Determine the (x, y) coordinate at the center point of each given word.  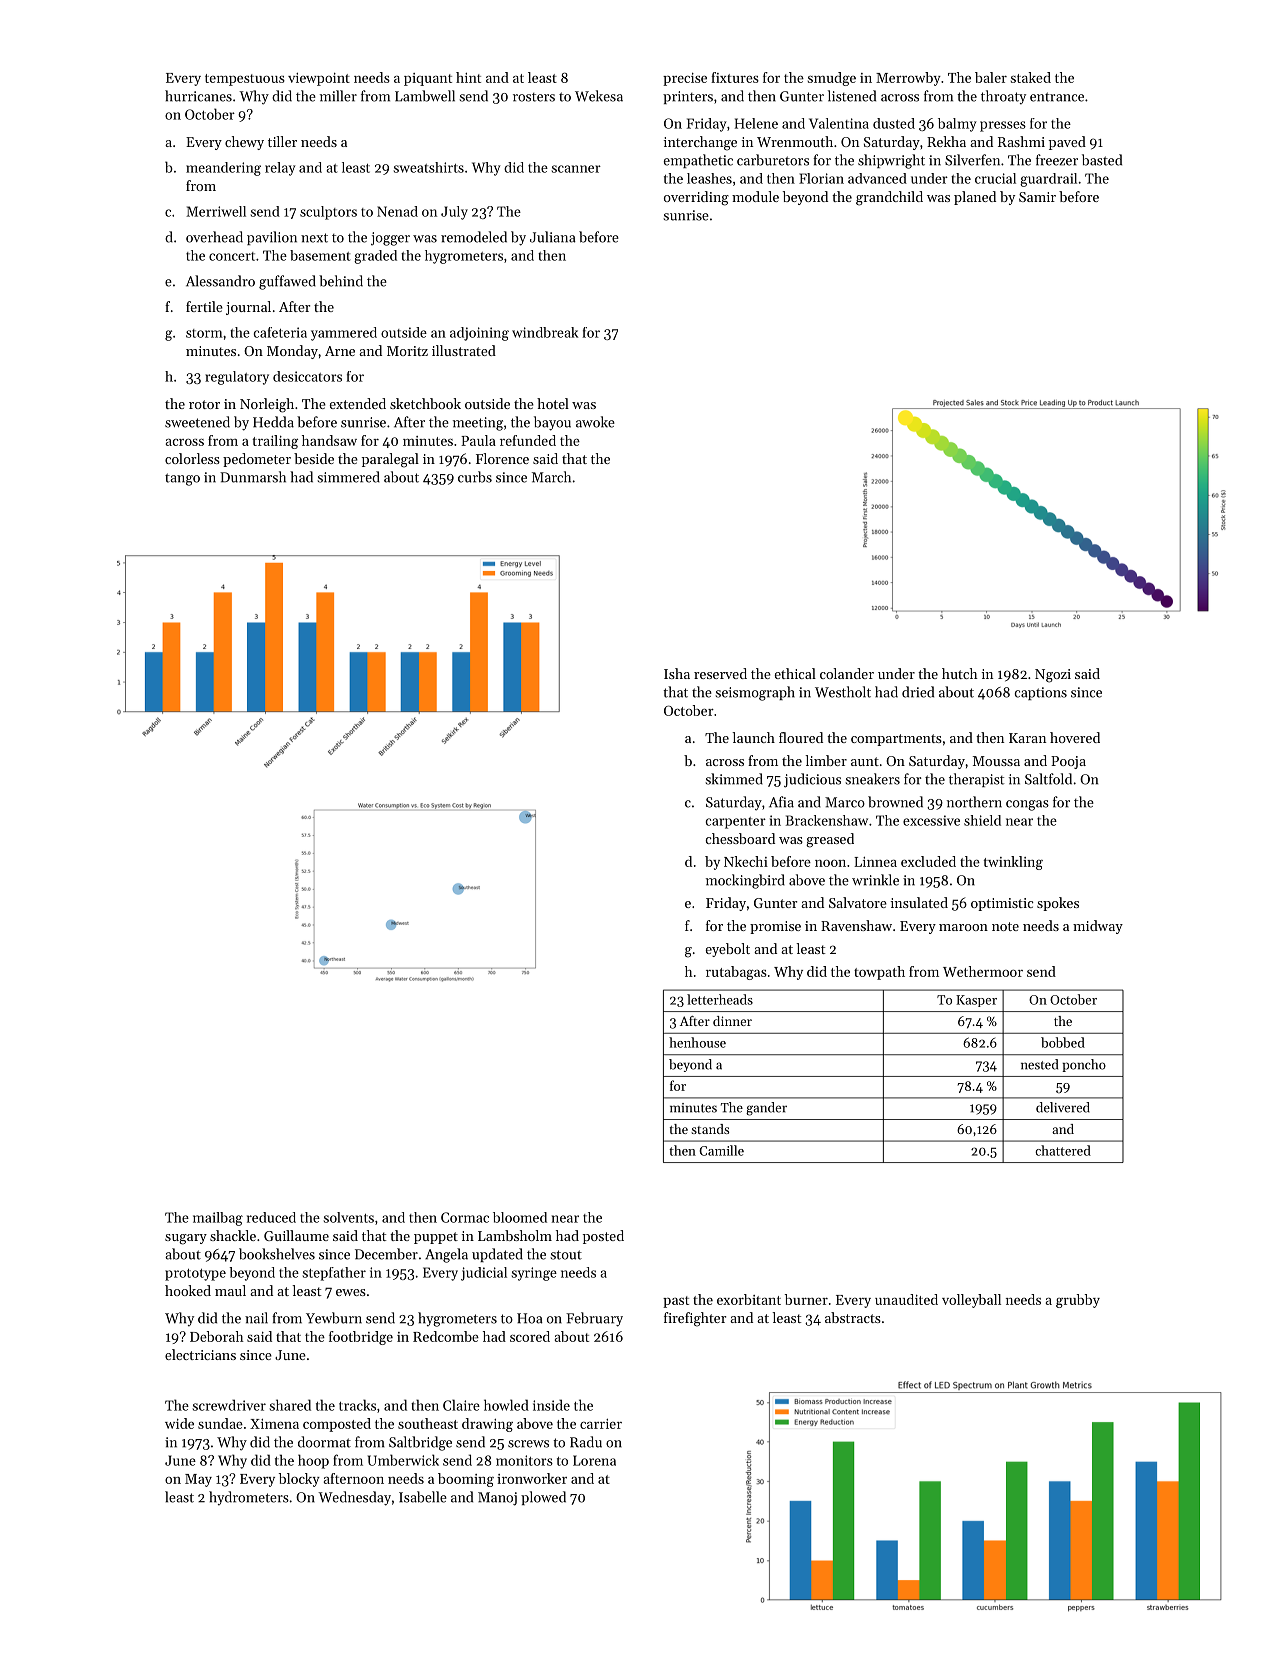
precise (685, 79)
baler (991, 77)
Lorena (594, 1460)
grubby (1078, 1301)
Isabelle (423, 1497)
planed (975, 198)
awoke (595, 422)
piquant (428, 79)
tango (182, 479)
